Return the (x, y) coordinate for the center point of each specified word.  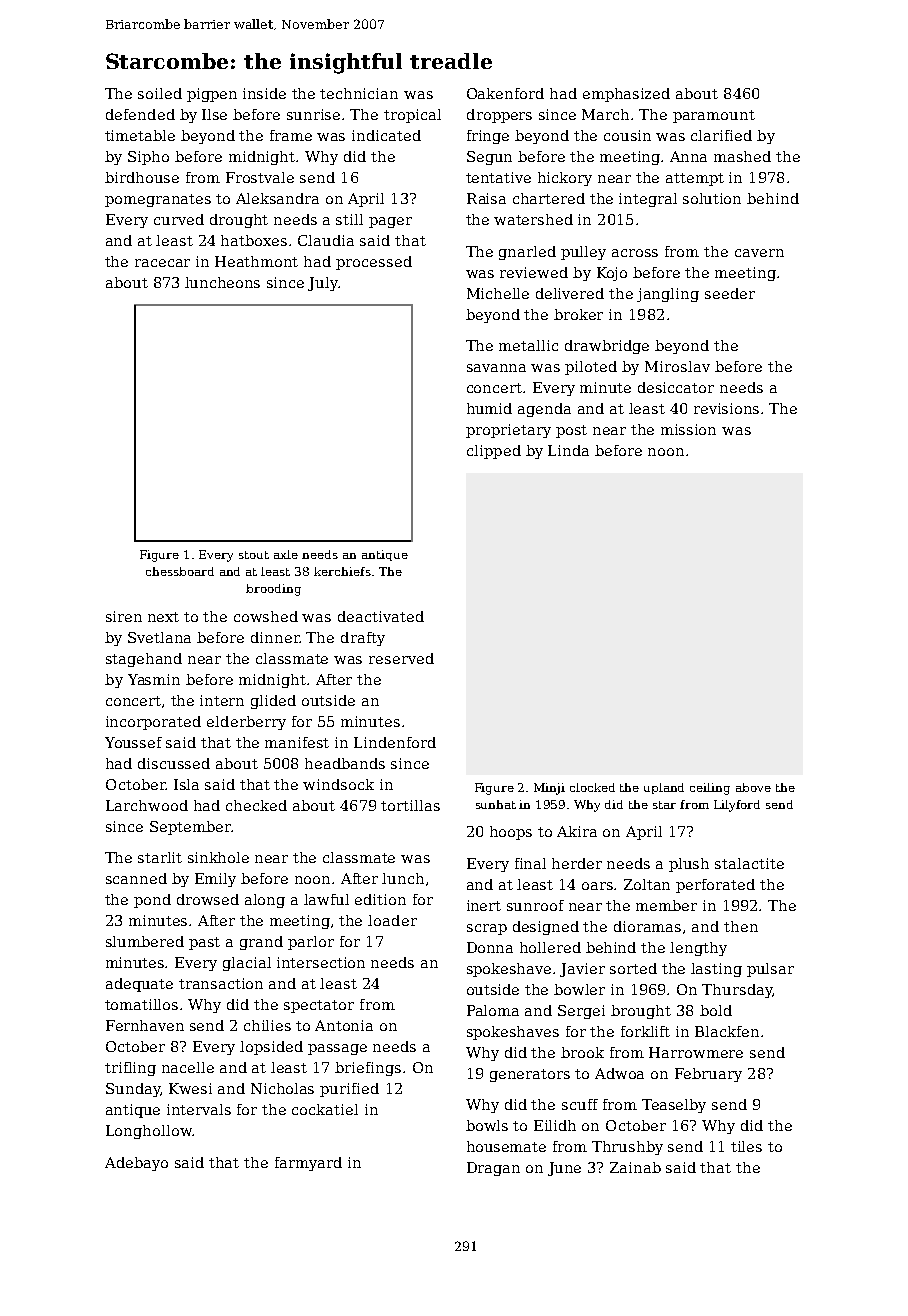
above (753, 787)
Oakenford (505, 93)
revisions (726, 408)
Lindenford (395, 742)
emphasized (626, 95)
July (323, 284)
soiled (160, 93)
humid (489, 408)
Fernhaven (145, 1025)
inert (484, 905)
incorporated (153, 723)
